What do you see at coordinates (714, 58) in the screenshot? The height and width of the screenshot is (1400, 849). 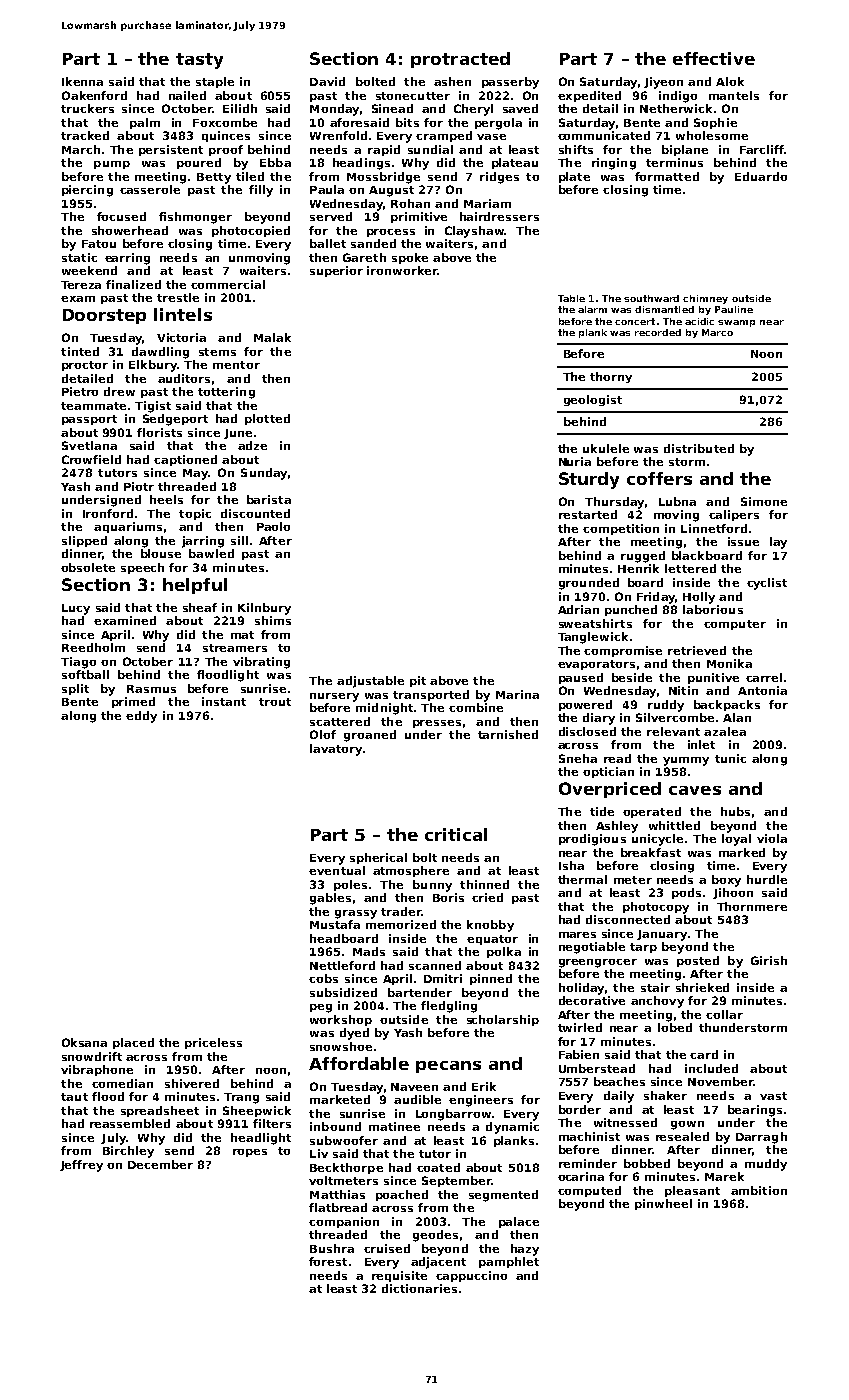 I see `effective` at bounding box center [714, 58].
